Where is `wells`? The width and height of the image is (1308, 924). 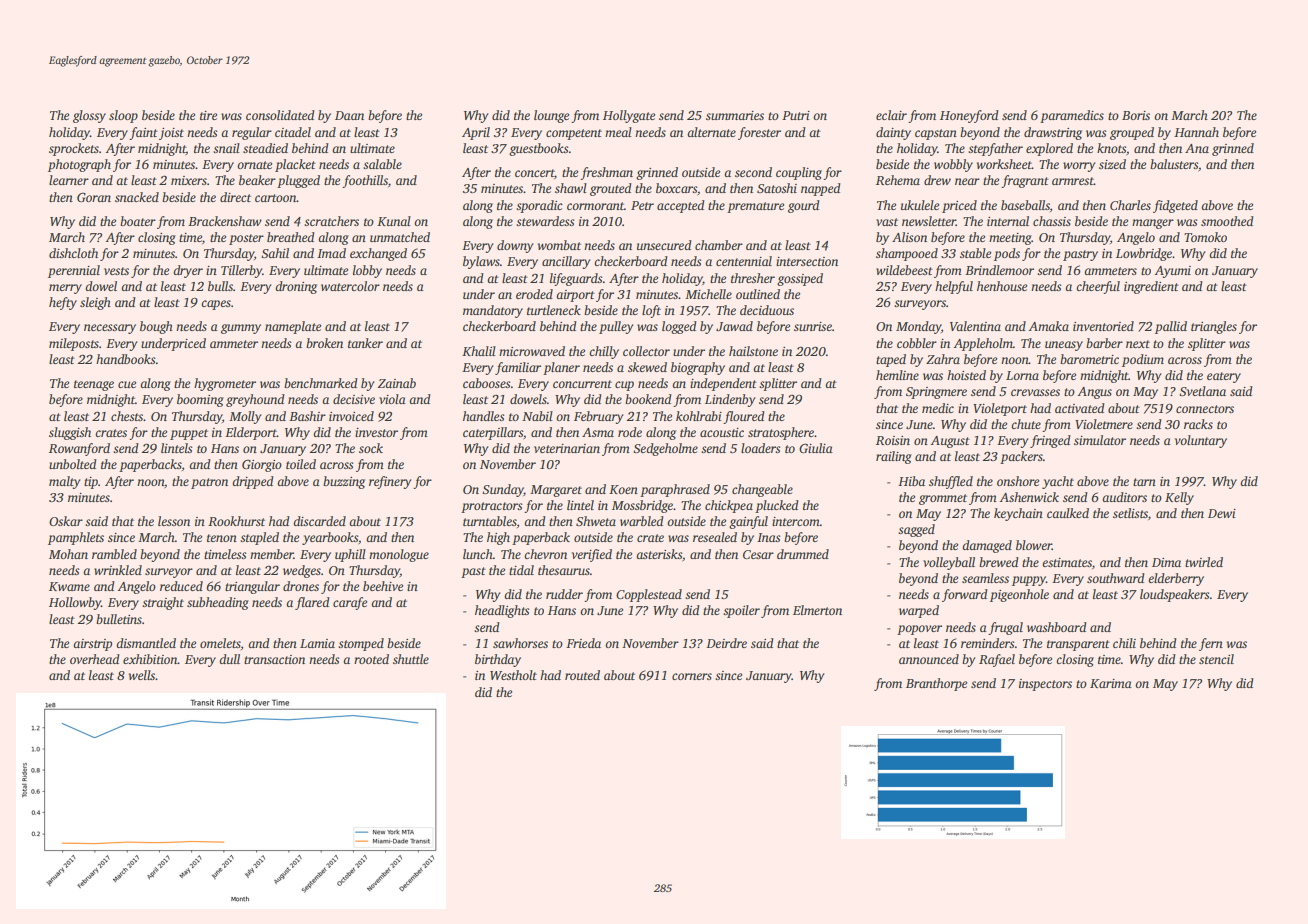
wells is located at coordinates (142, 675).
